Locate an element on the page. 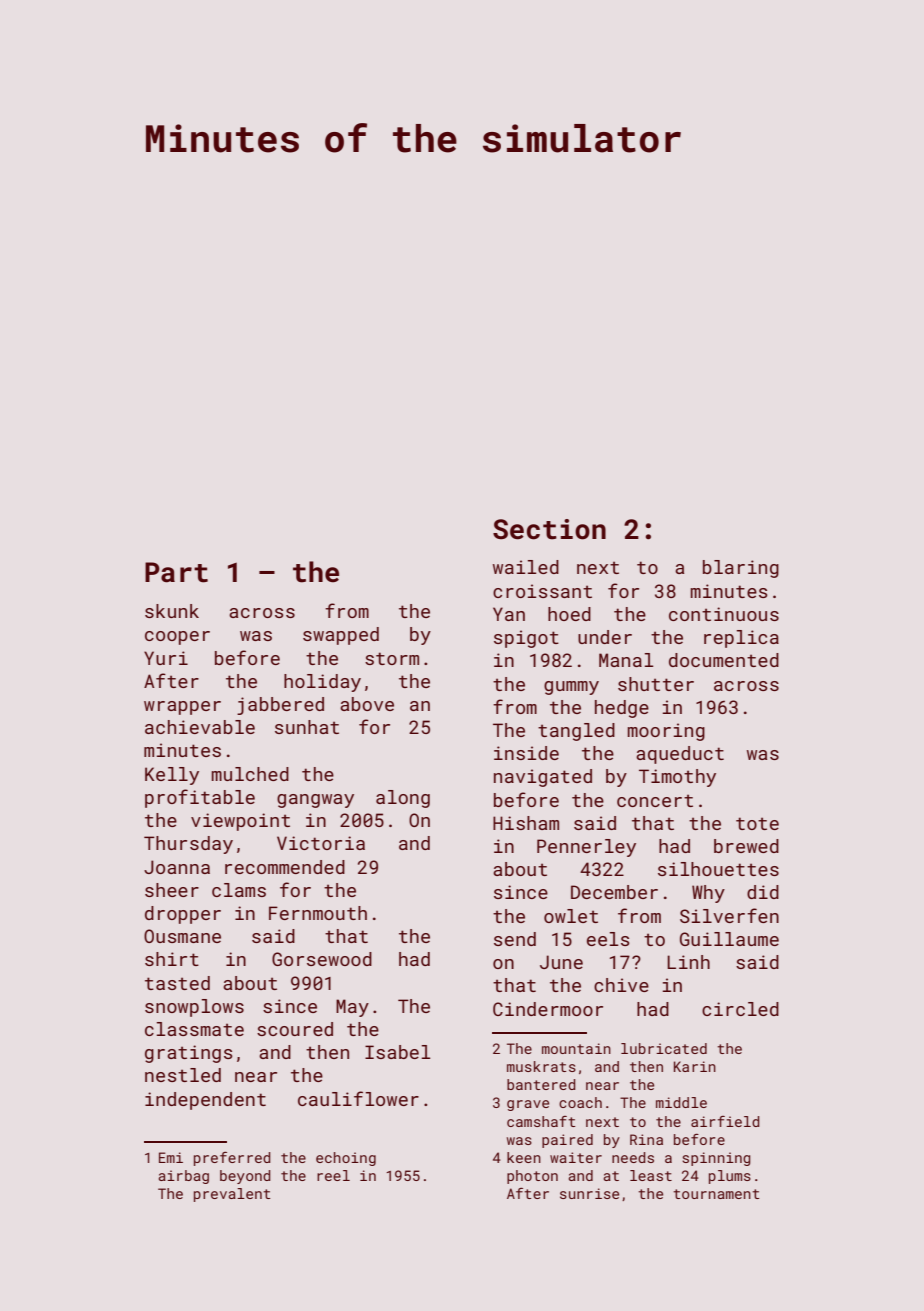 The width and height of the image is (924, 1311). Victoria is located at coordinates (321, 843).
